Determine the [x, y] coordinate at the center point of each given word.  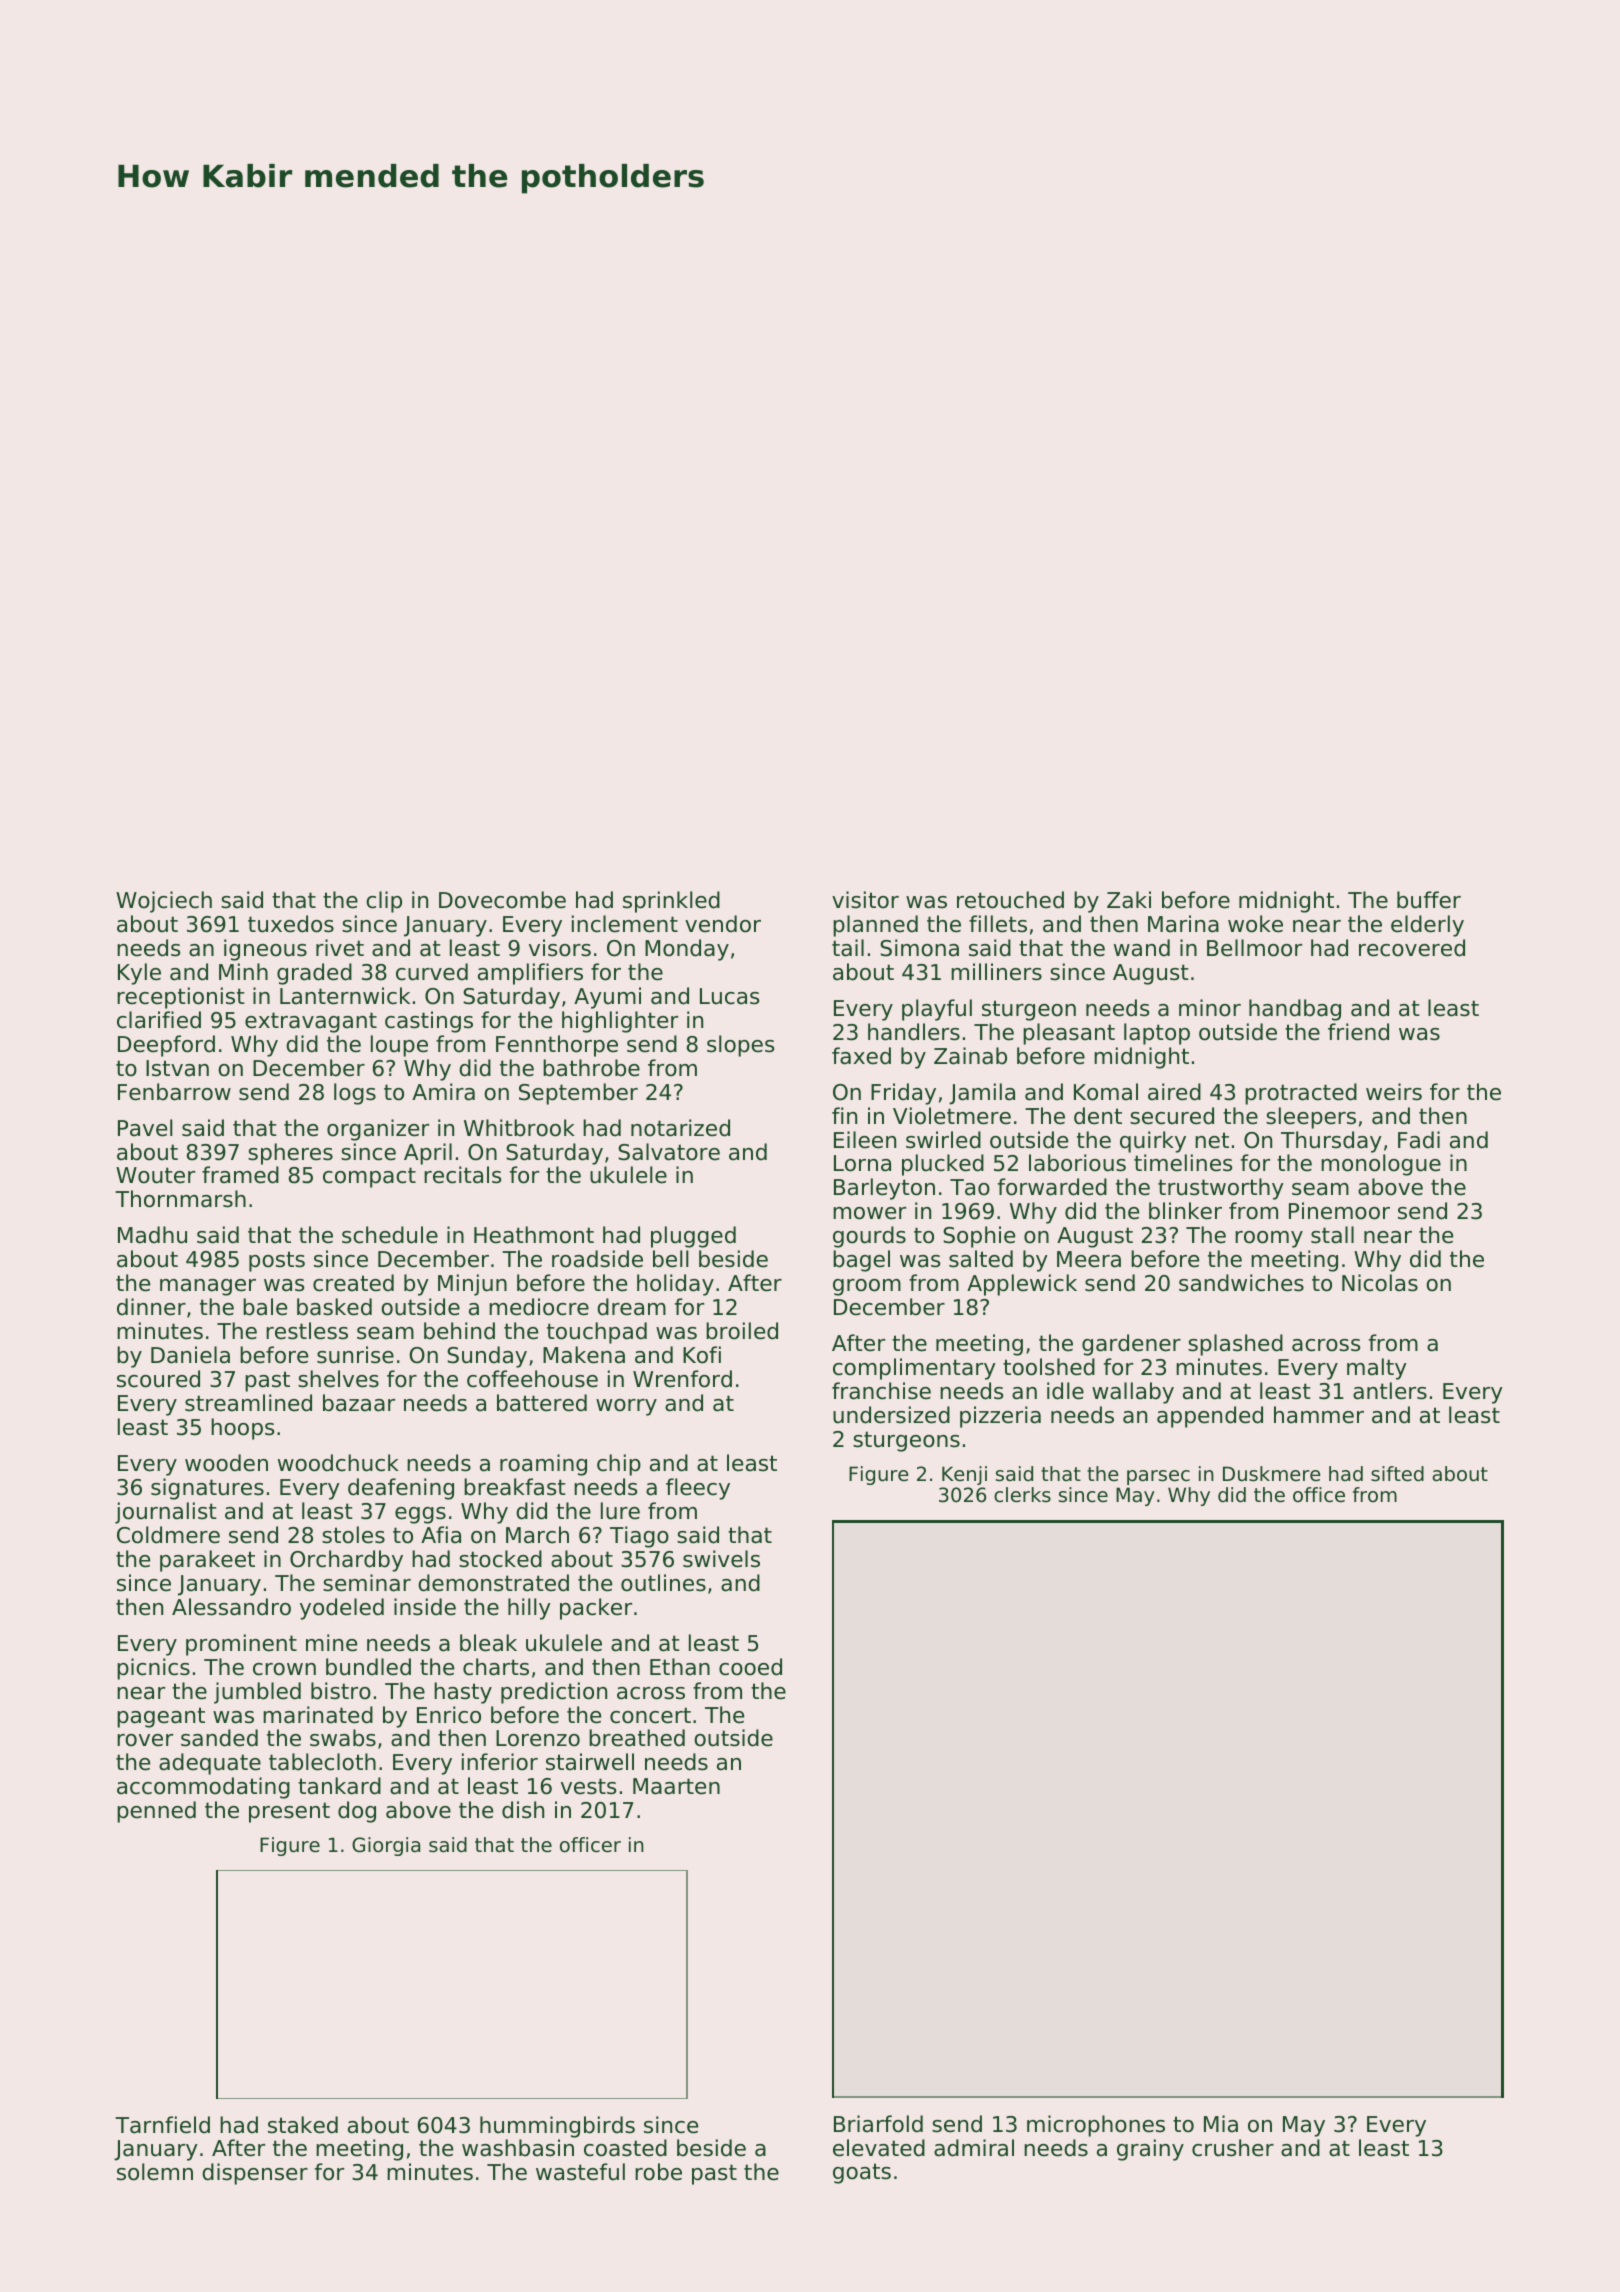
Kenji [964, 1475]
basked [334, 1307]
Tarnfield [162, 2125]
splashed [1235, 1345]
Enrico [449, 1715]
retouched [1010, 900]
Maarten [676, 1786]
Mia [1221, 2124]
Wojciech [164, 902]
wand [1142, 948]
